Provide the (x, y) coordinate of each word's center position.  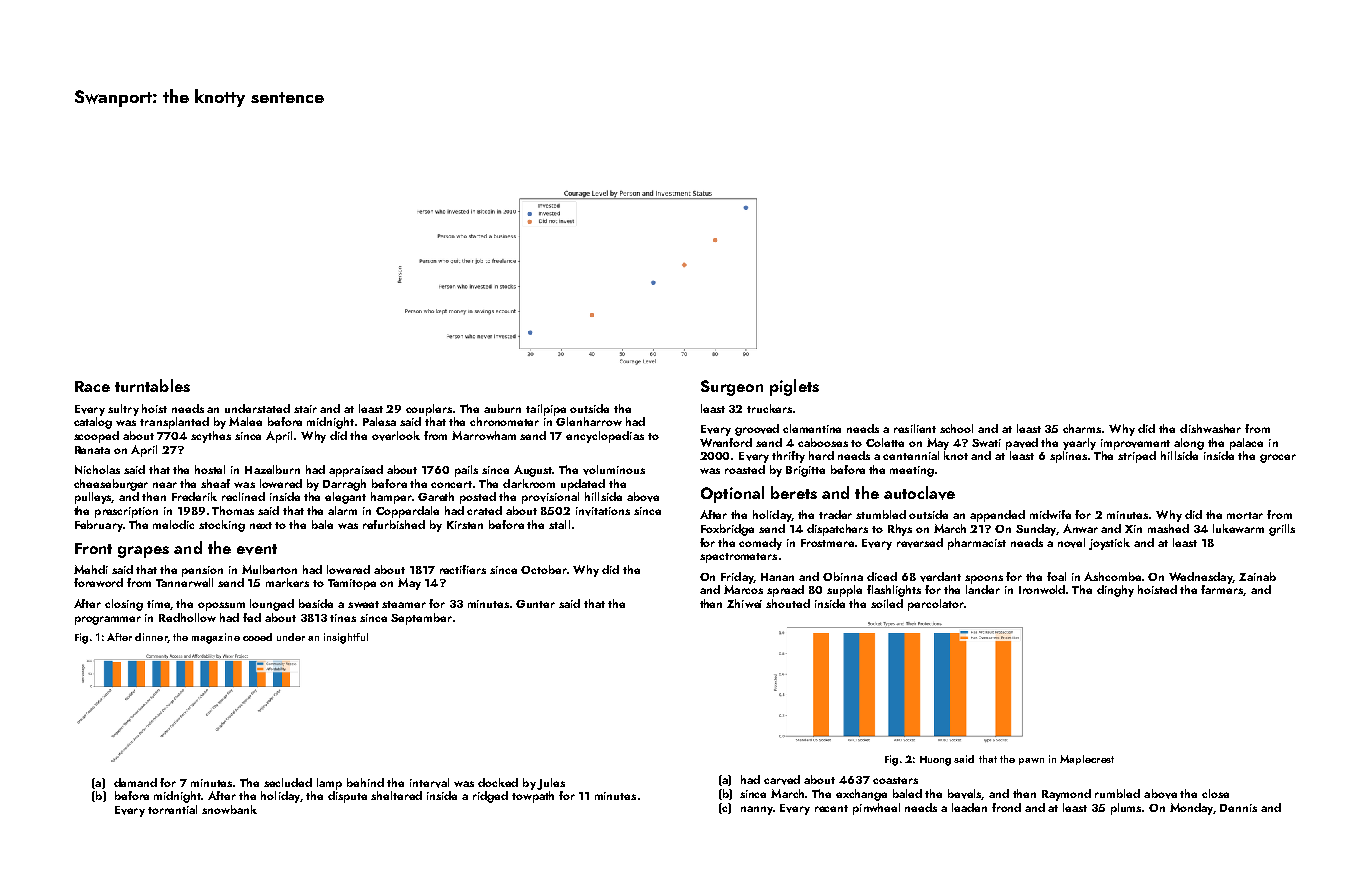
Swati (986, 443)
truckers (769, 408)
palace (1246, 444)
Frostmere (827, 543)
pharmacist (977, 544)
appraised (356, 471)
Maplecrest (1087, 760)
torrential (172, 809)
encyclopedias (605, 437)
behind (365, 782)
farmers (1222, 590)
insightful (346, 638)
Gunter (535, 604)
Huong (935, 761)
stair (305, 409)
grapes (143, 552)
